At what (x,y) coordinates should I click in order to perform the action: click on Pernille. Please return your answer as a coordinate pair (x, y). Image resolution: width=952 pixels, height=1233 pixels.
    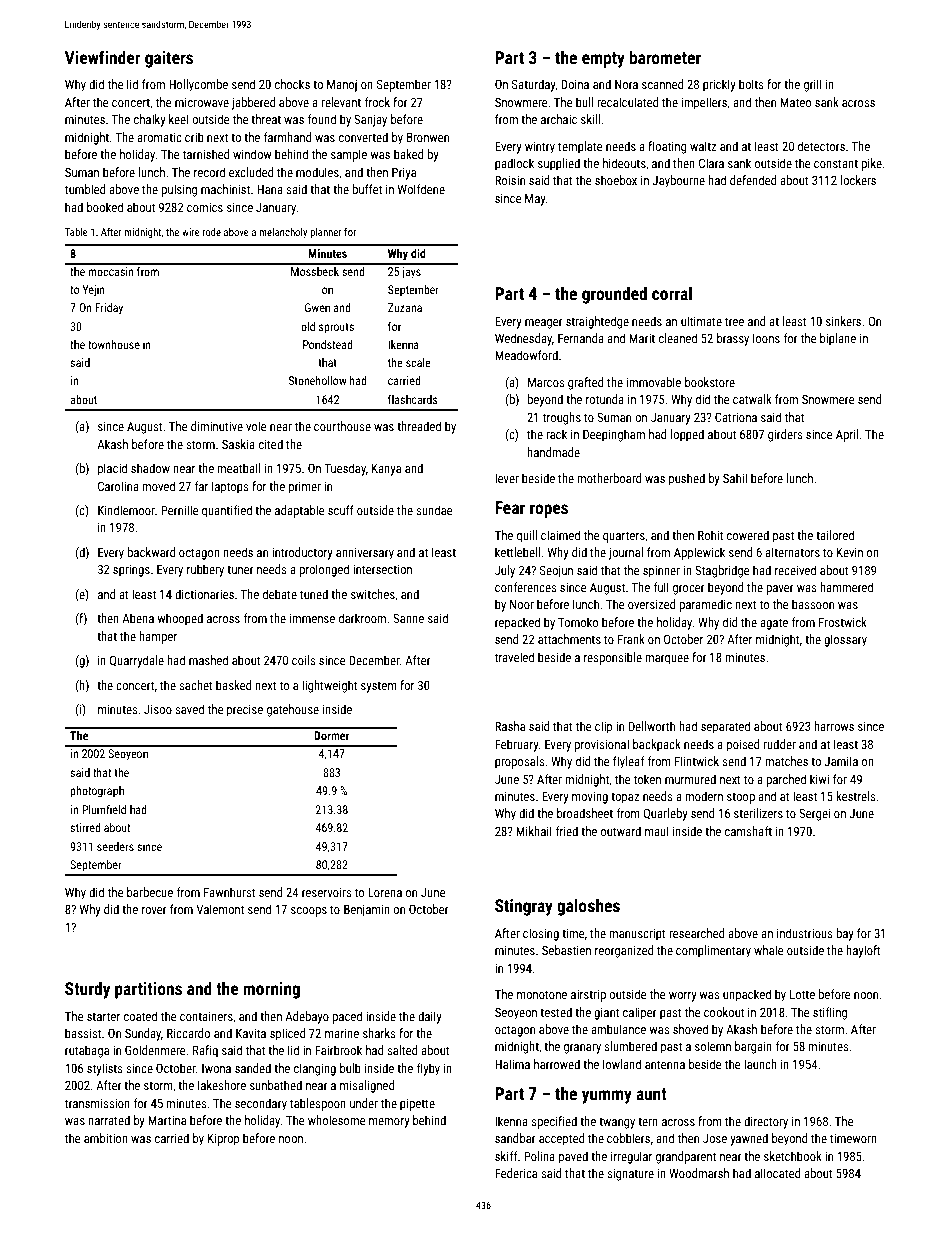
    Looking at the image, I should click on (180, 510).
